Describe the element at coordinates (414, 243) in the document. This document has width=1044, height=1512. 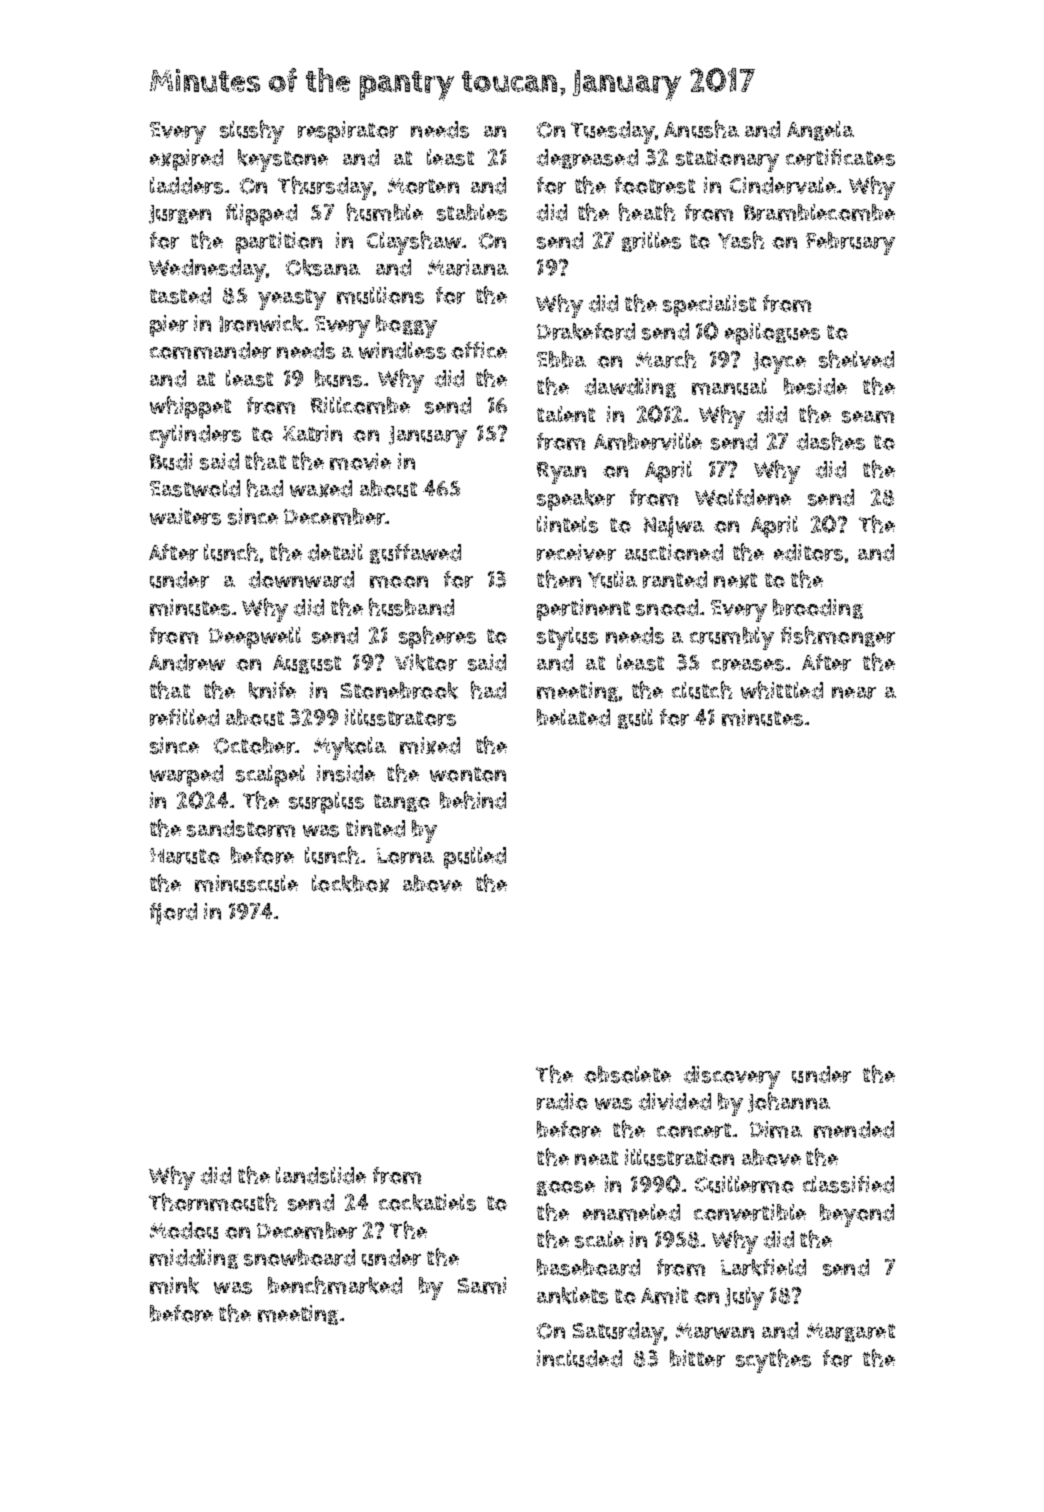
I see `Clayshaw` at that location.
